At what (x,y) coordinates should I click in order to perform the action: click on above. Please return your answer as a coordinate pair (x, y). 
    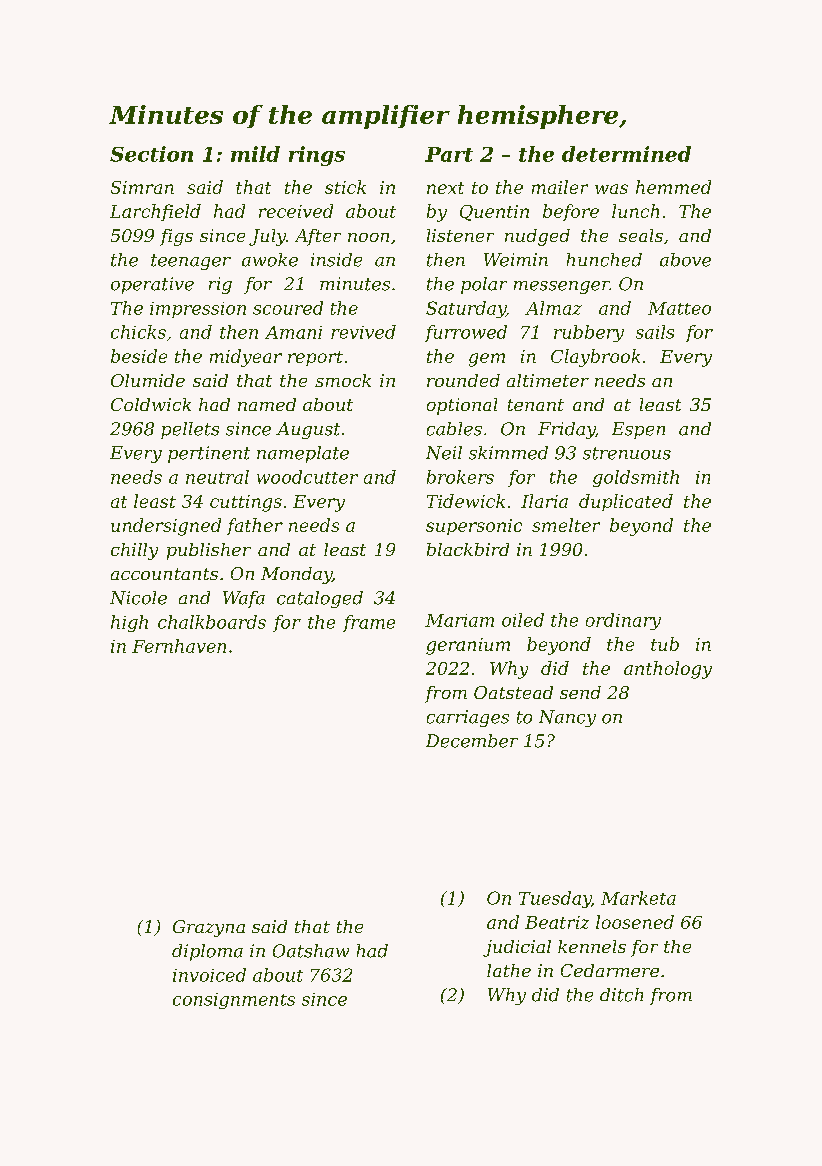
    Looking at the image, I should click on (685, 260).
